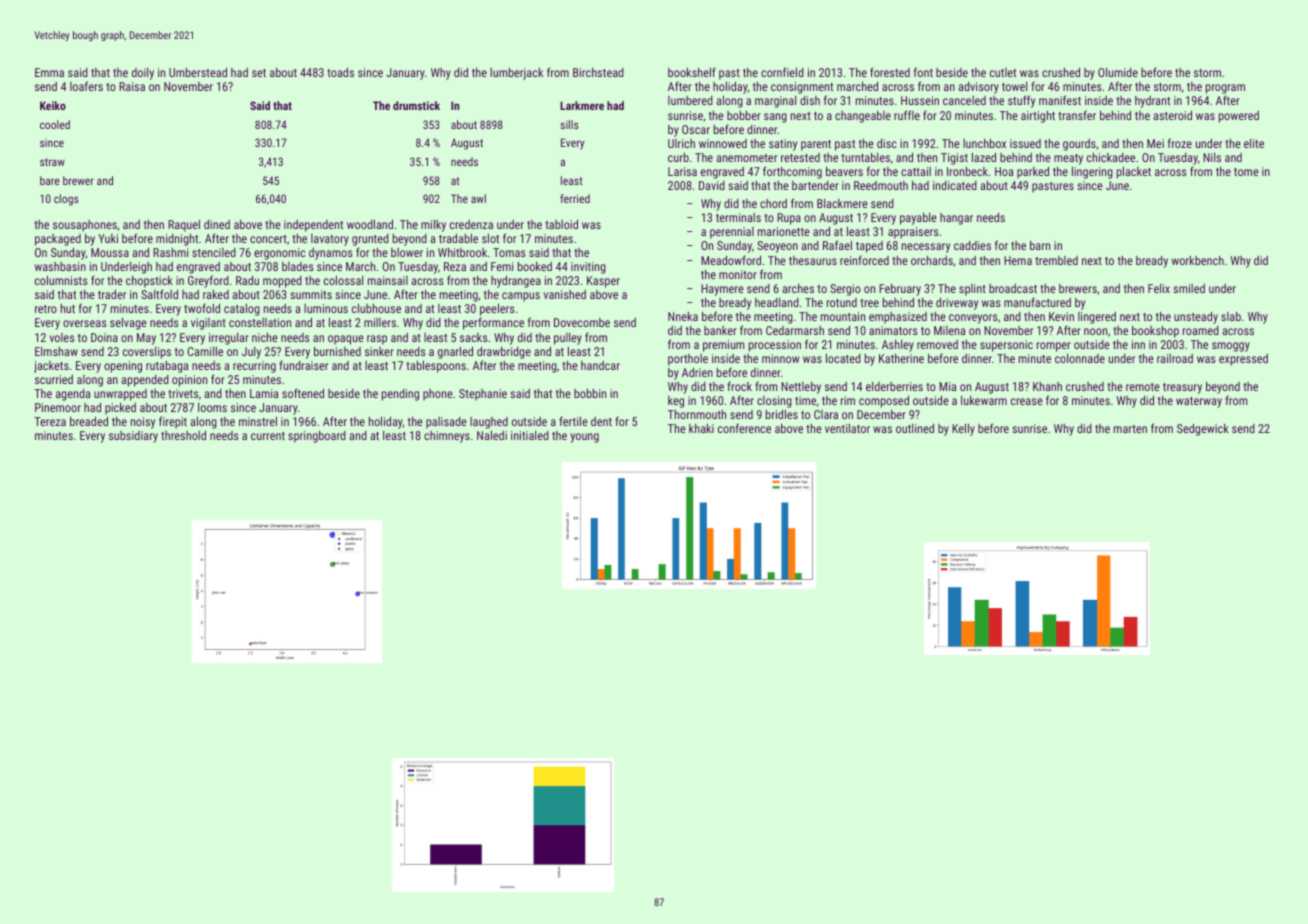 This page has width=1308, height=924. Describe the element at coordinates (509, 252) in the page. I see `Tomas` at that location.
